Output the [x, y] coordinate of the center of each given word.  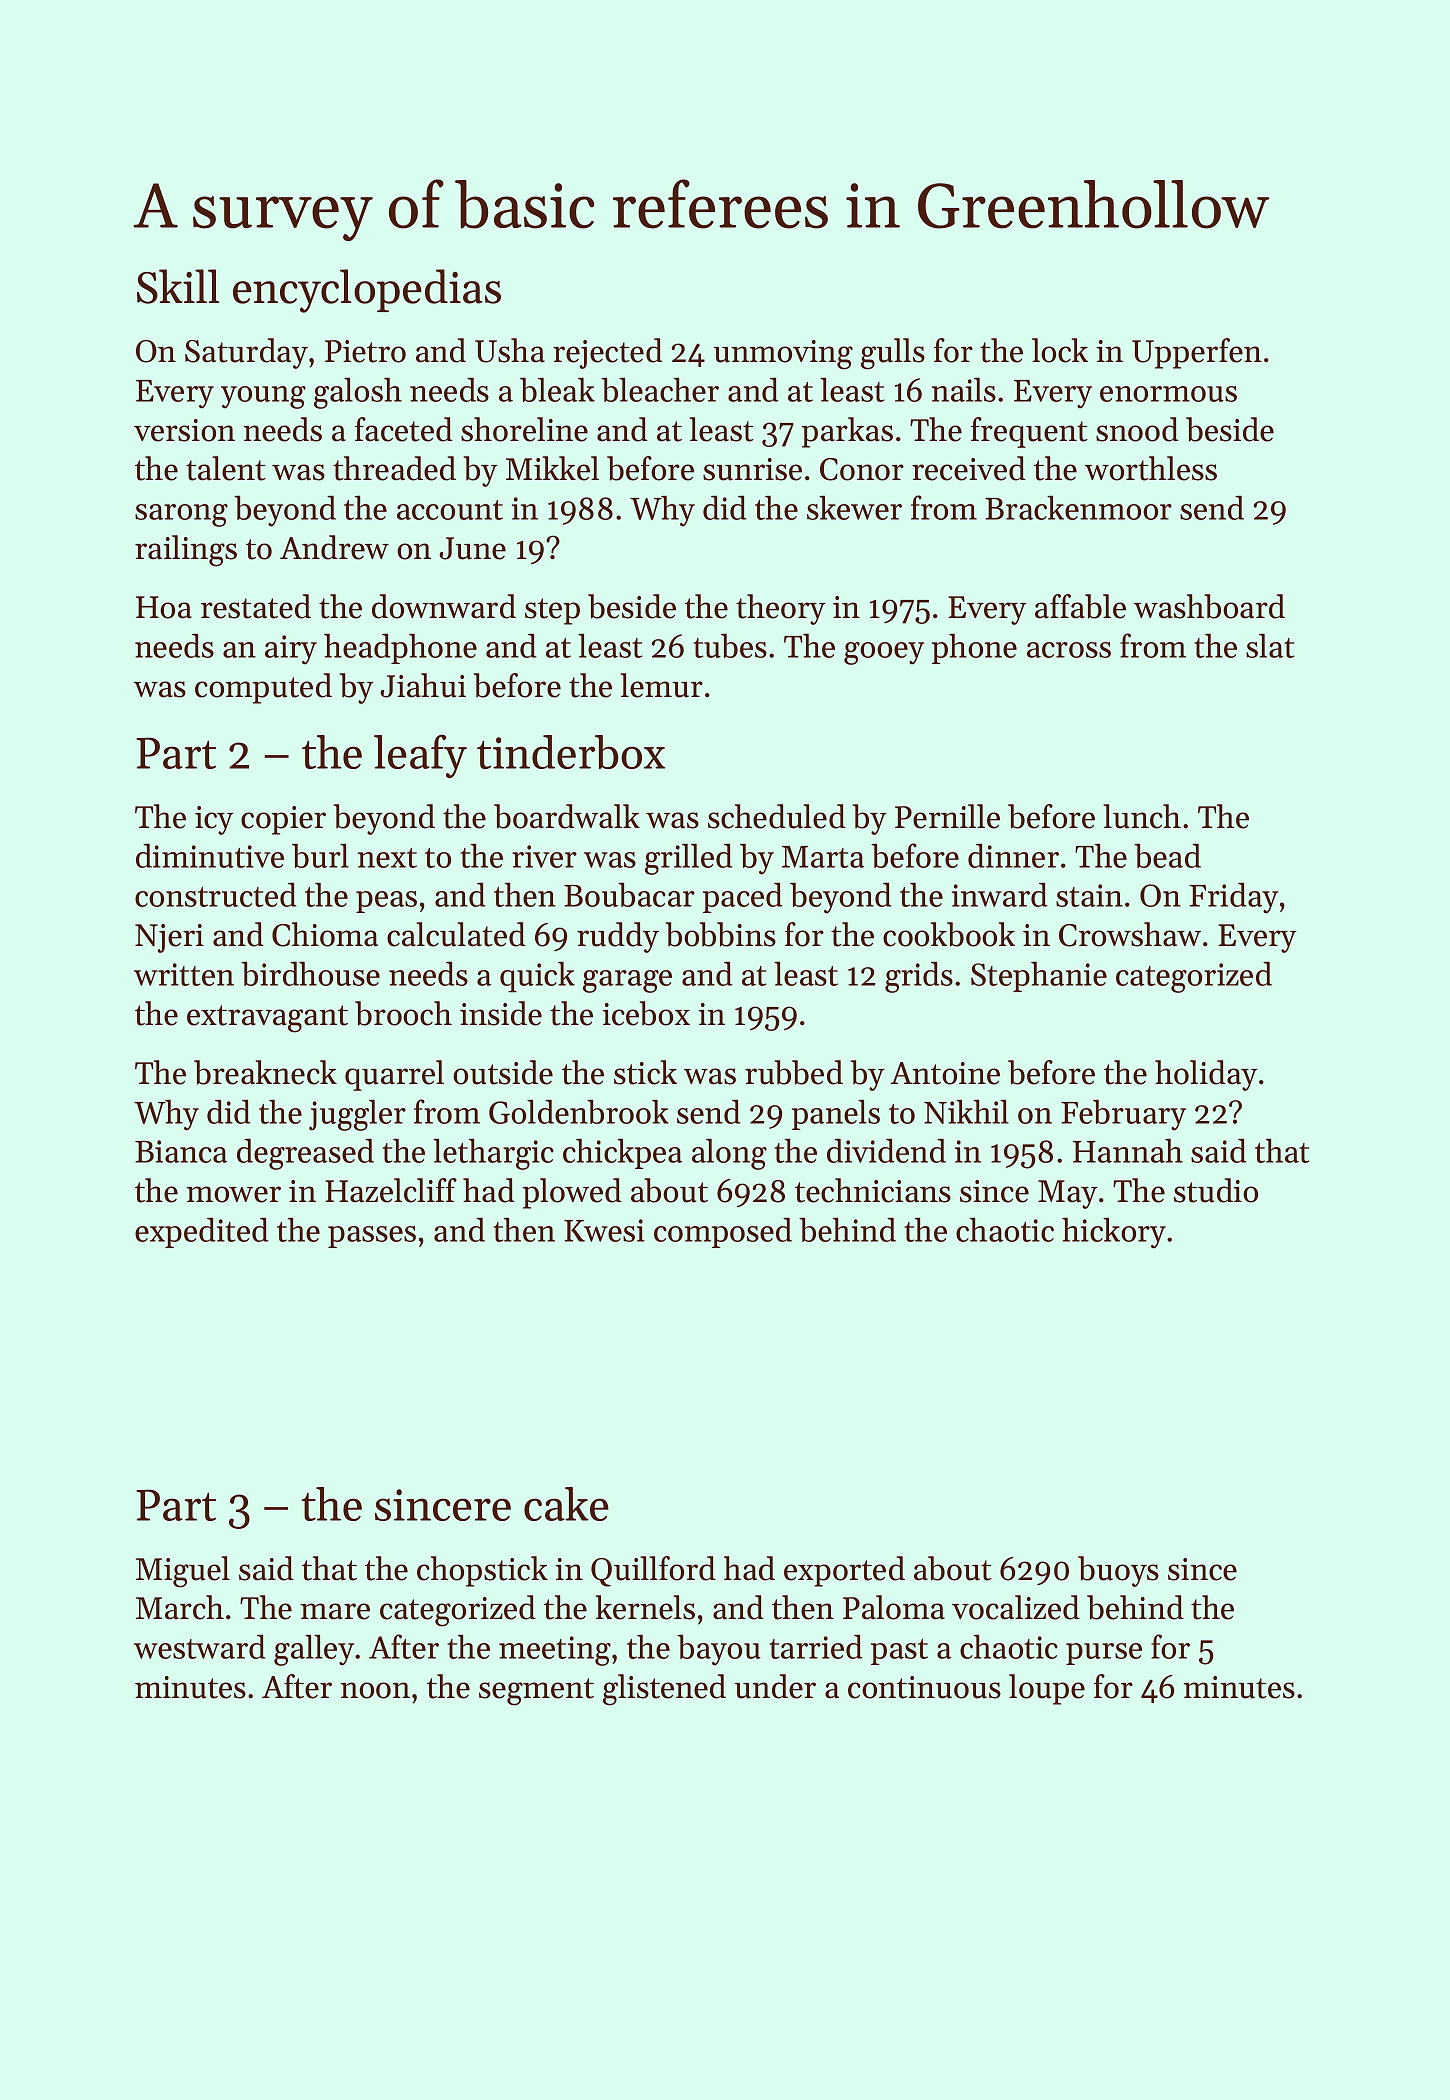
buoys [1118, 1571]
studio [1216, 1190]
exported [844, 1571]
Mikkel [552, 468]
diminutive [210, 855]
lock [1060, 350]
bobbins [721, 934]
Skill [178, 286]
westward [200, 1646]
